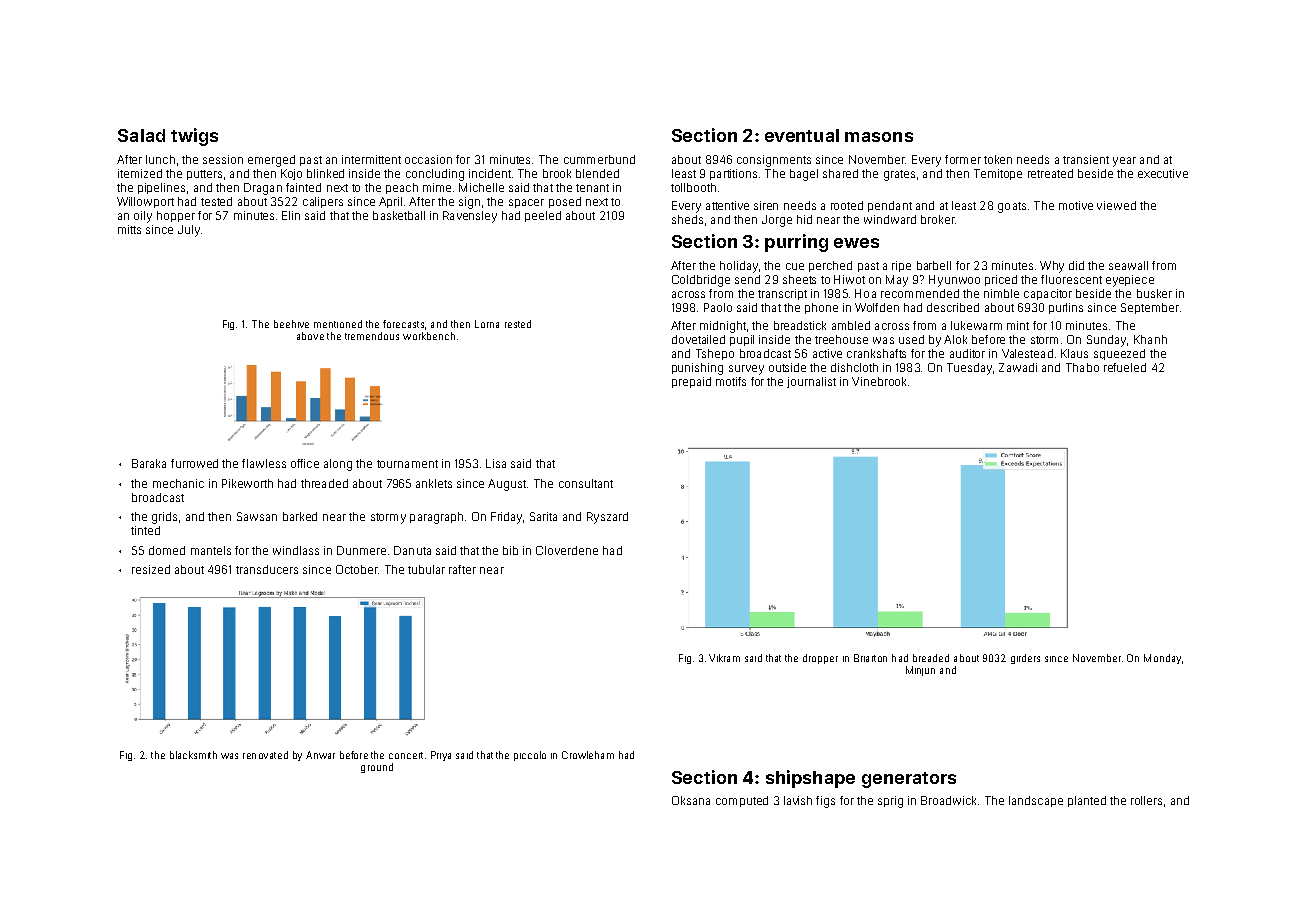 Image resolution: width=1308 pixels, height=924 pixels. Describe the element at coordinates (586, 483) in the page. I see `consultant` at that location.
